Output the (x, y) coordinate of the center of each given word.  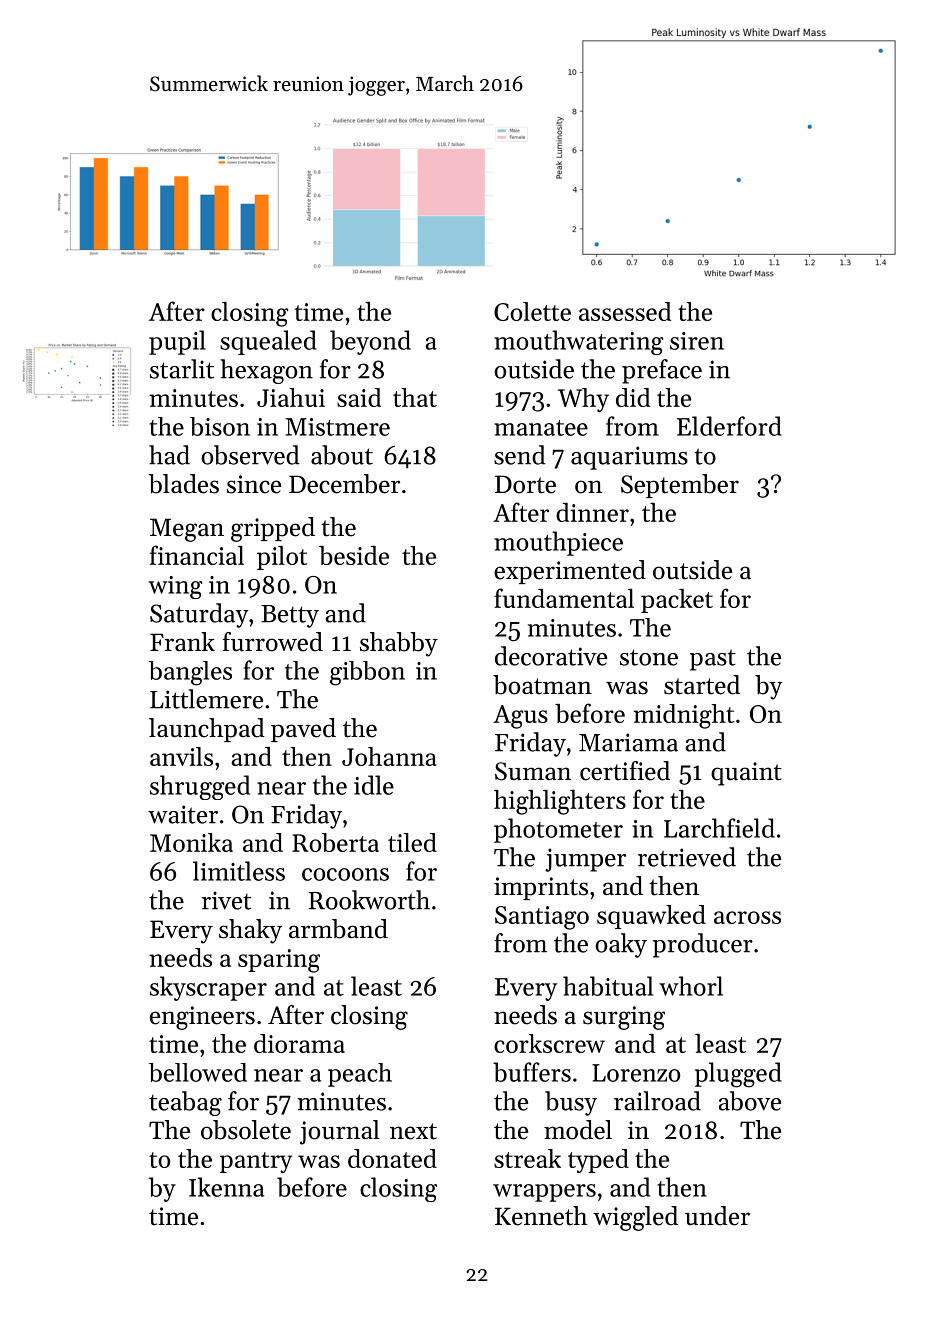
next (413, 1131)
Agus (520, 717)
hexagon (266, 371)
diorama (299, 1043)
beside (354, 555)
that (415, 397)
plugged (738, 1075)
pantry (256, 1162)
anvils (181, 756)
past (713, 660)
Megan (187, 530)
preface (662, 371)
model (578, 1130)
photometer (558, 830)
